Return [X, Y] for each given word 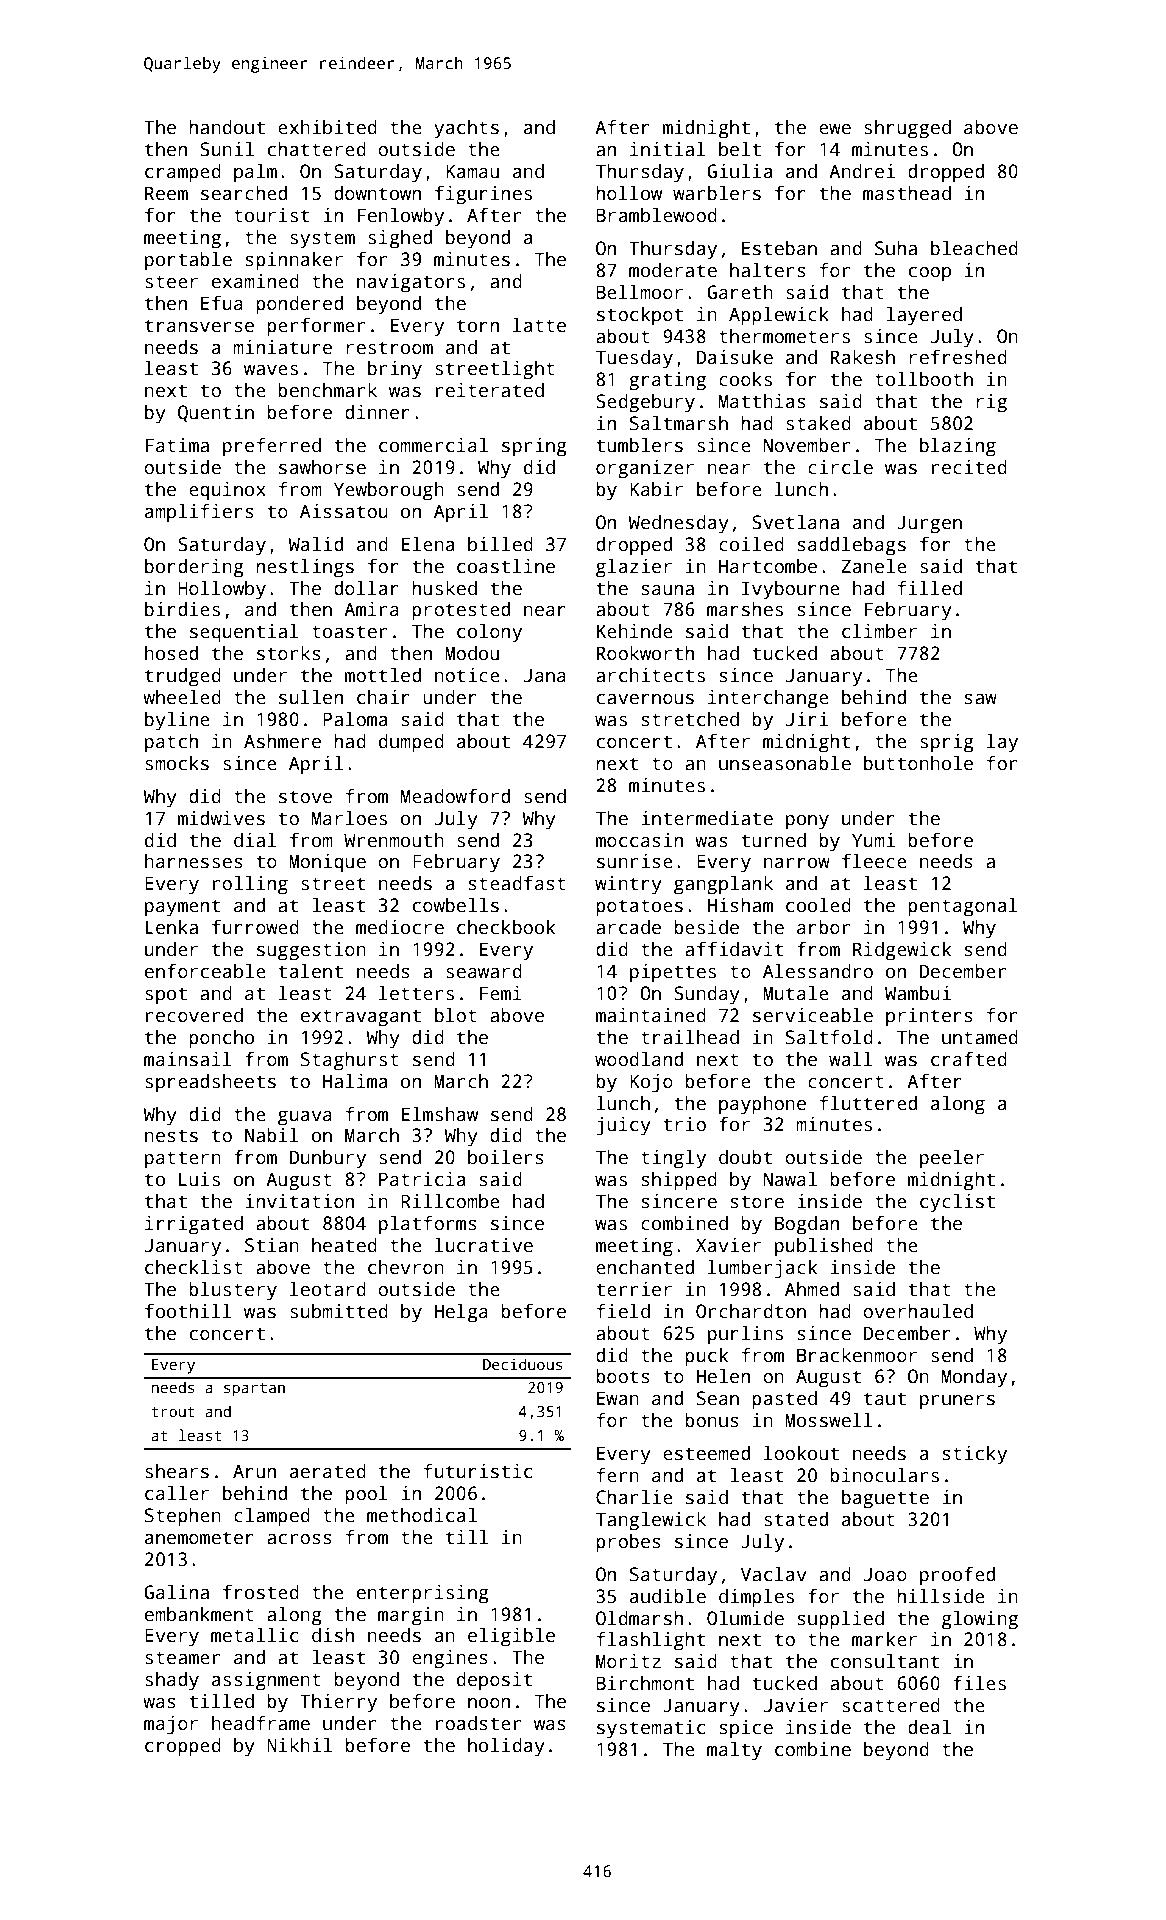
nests [171, 1136]
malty [734, 1751]
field [623, 1311]
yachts [466, 129]
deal [929, 1727]
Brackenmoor [857, 1355]
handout [227, 127]
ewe [835, 129]
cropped [183, 1747]
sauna [668, 590]
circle [840, 467]
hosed [171, 653]
